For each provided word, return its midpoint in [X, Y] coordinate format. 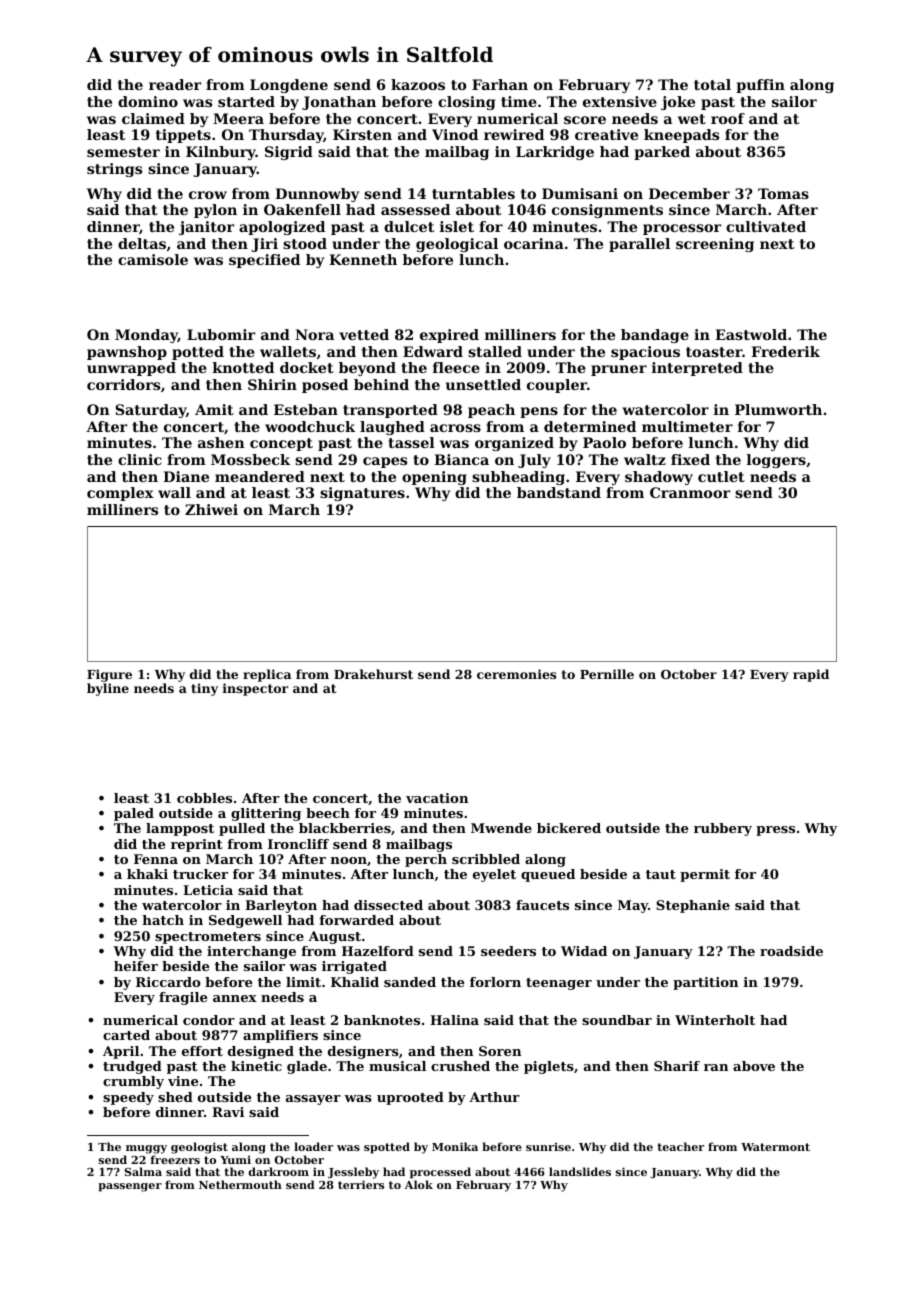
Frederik [785, 351]
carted [126, 1035]
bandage [655, 336]
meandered [260, 476]
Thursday [286, 136]
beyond [367, 369]
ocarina [534, 243]
